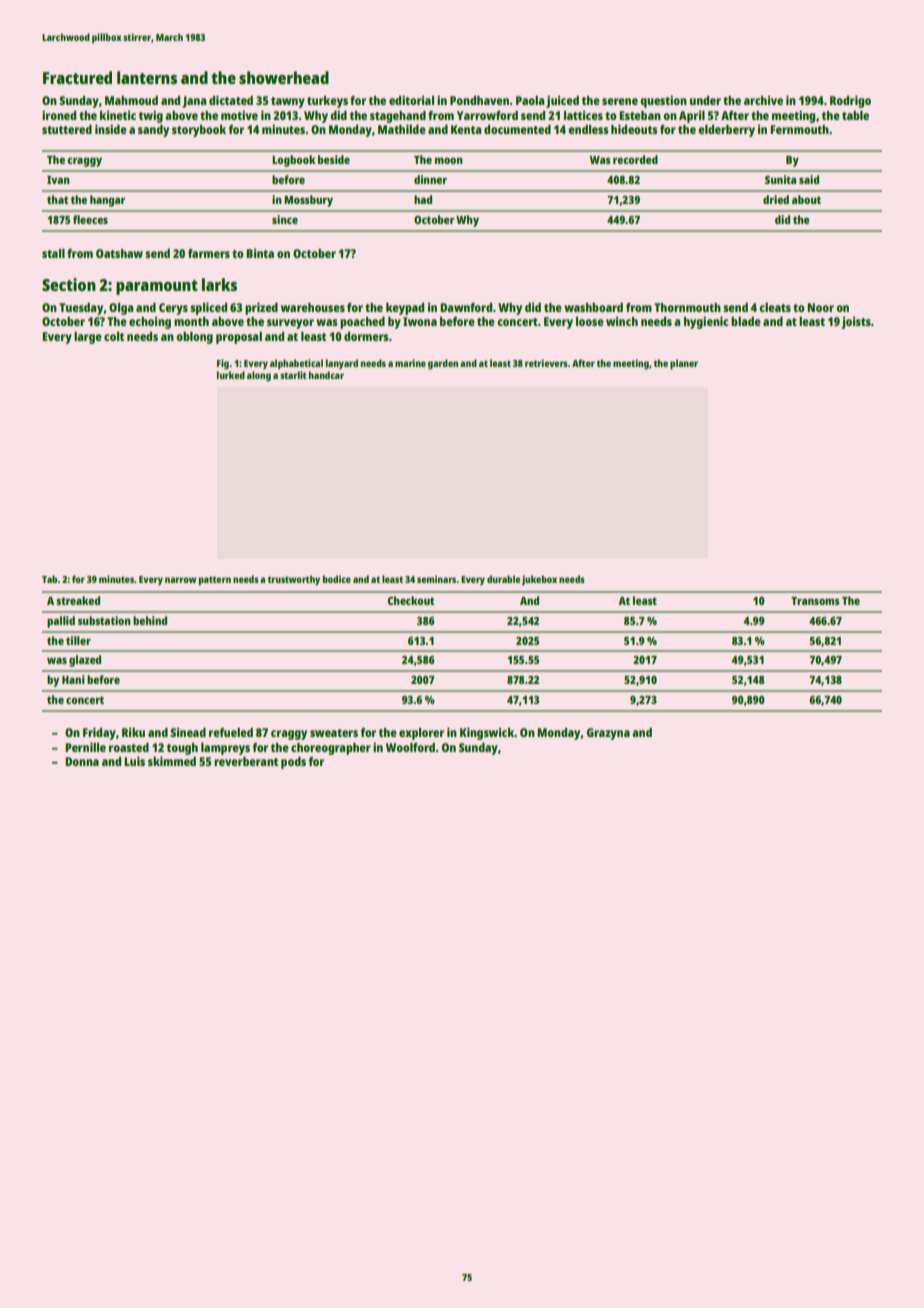 The width and height of the screenshot is (924, 1308). What do you see at coordinates (215, 581) in the screenshot?
I see `pattern` at bounding box center [215, 581].
